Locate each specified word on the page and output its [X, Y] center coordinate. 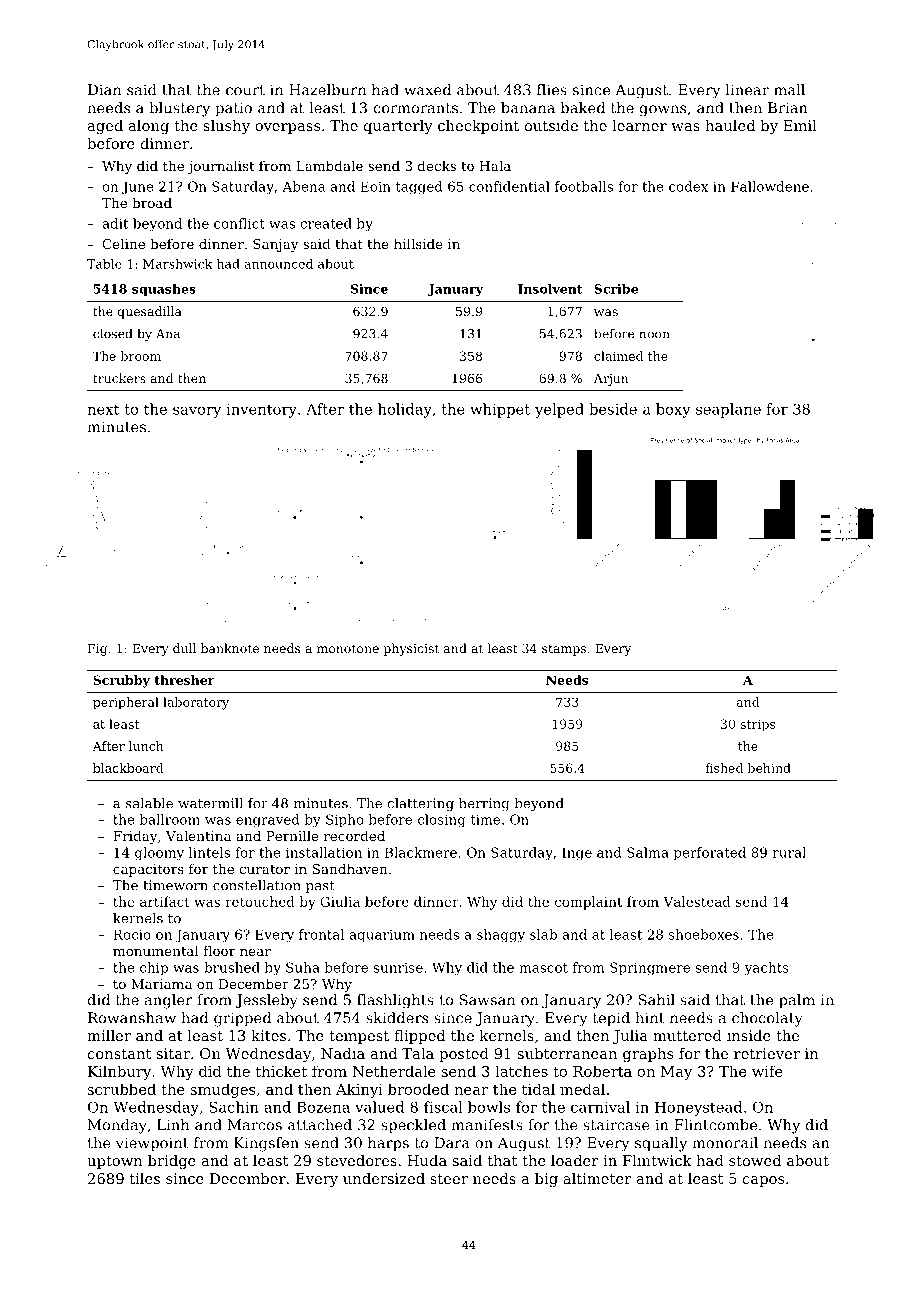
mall [789, 90]
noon [654, 335]
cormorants [416, 108]
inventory [261, 411]
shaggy [501, 936]
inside [749, 1035]
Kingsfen [266, 1144]
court [245, 90]
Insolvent [550, 289]
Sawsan [487, 1000]
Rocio [132, 934]
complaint [588, 903]
